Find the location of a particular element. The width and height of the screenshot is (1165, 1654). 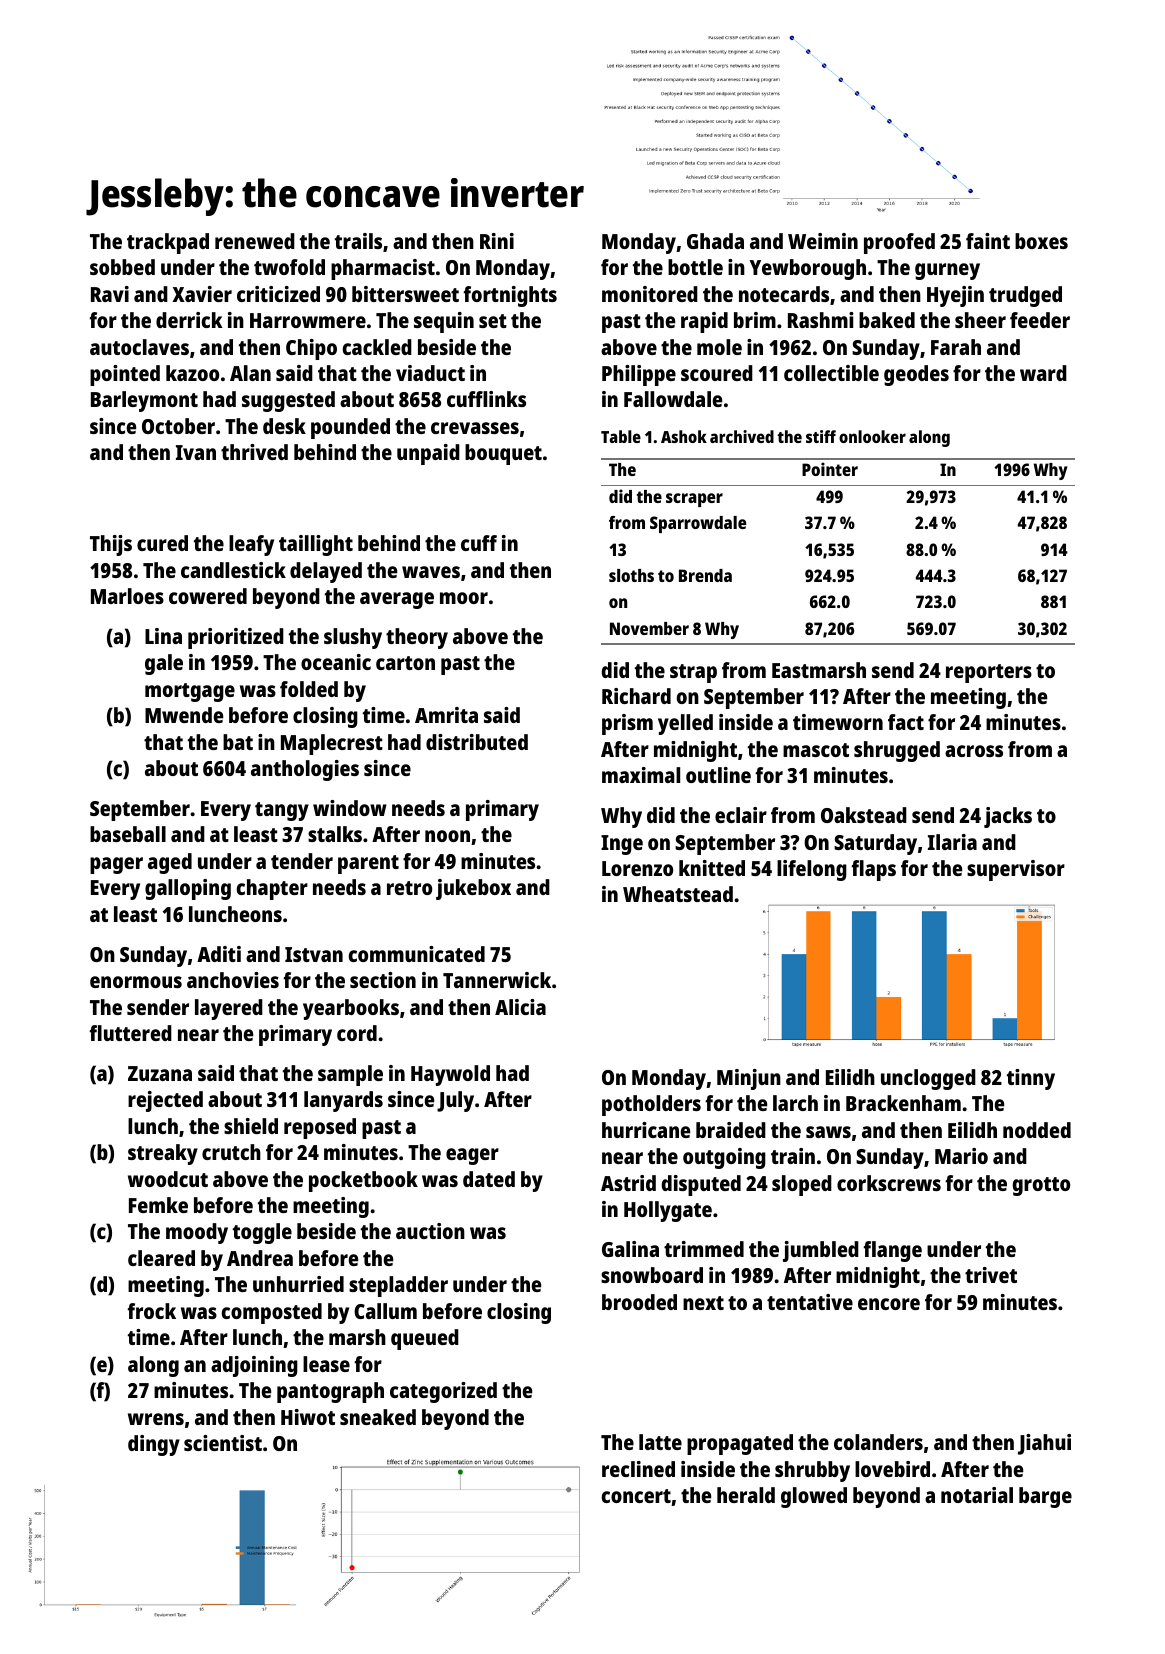

Rini is located at coordinates (497, 241).
